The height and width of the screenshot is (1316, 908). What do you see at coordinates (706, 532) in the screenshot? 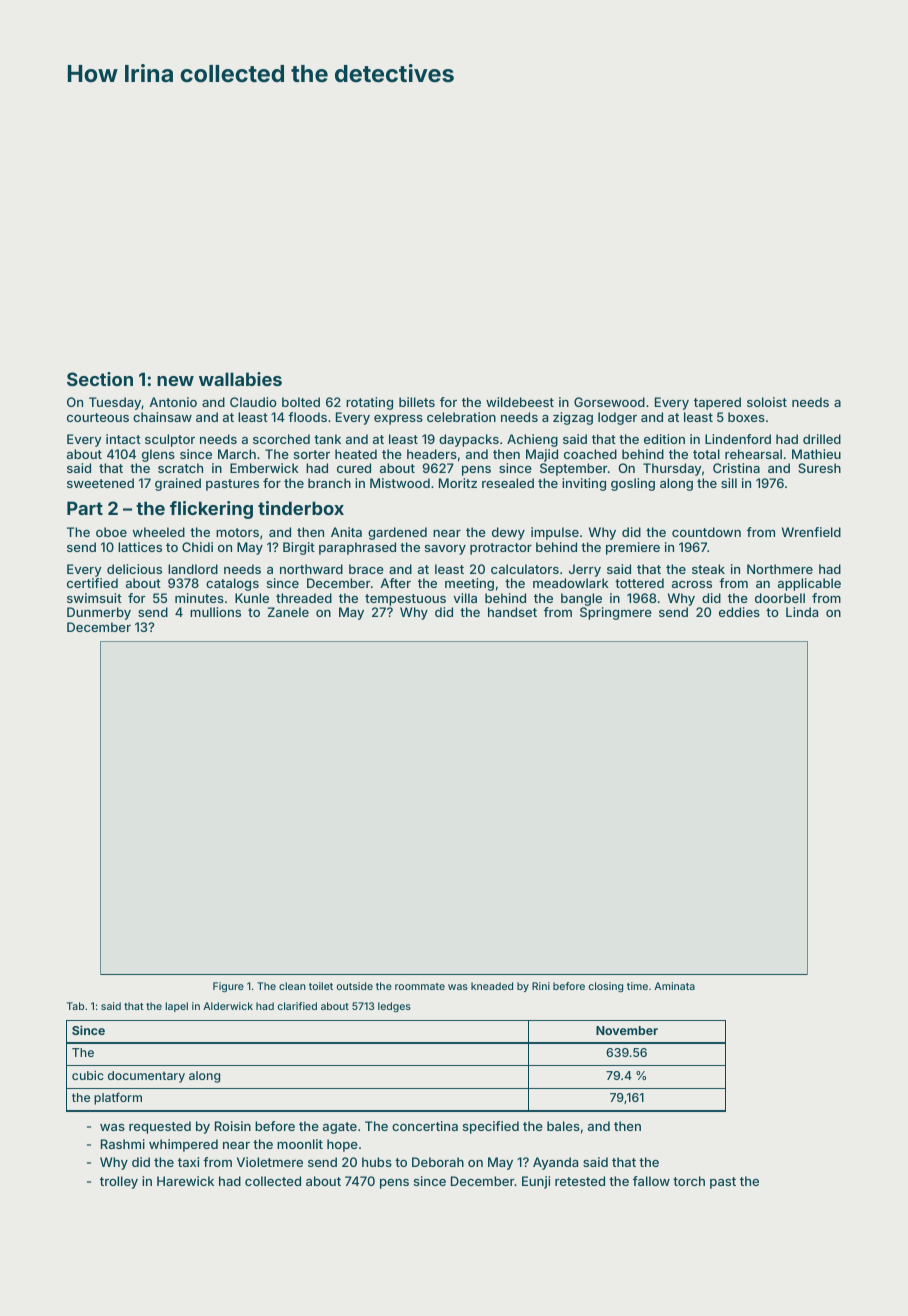
I see `countdown` at bounding box center [706, 532].
